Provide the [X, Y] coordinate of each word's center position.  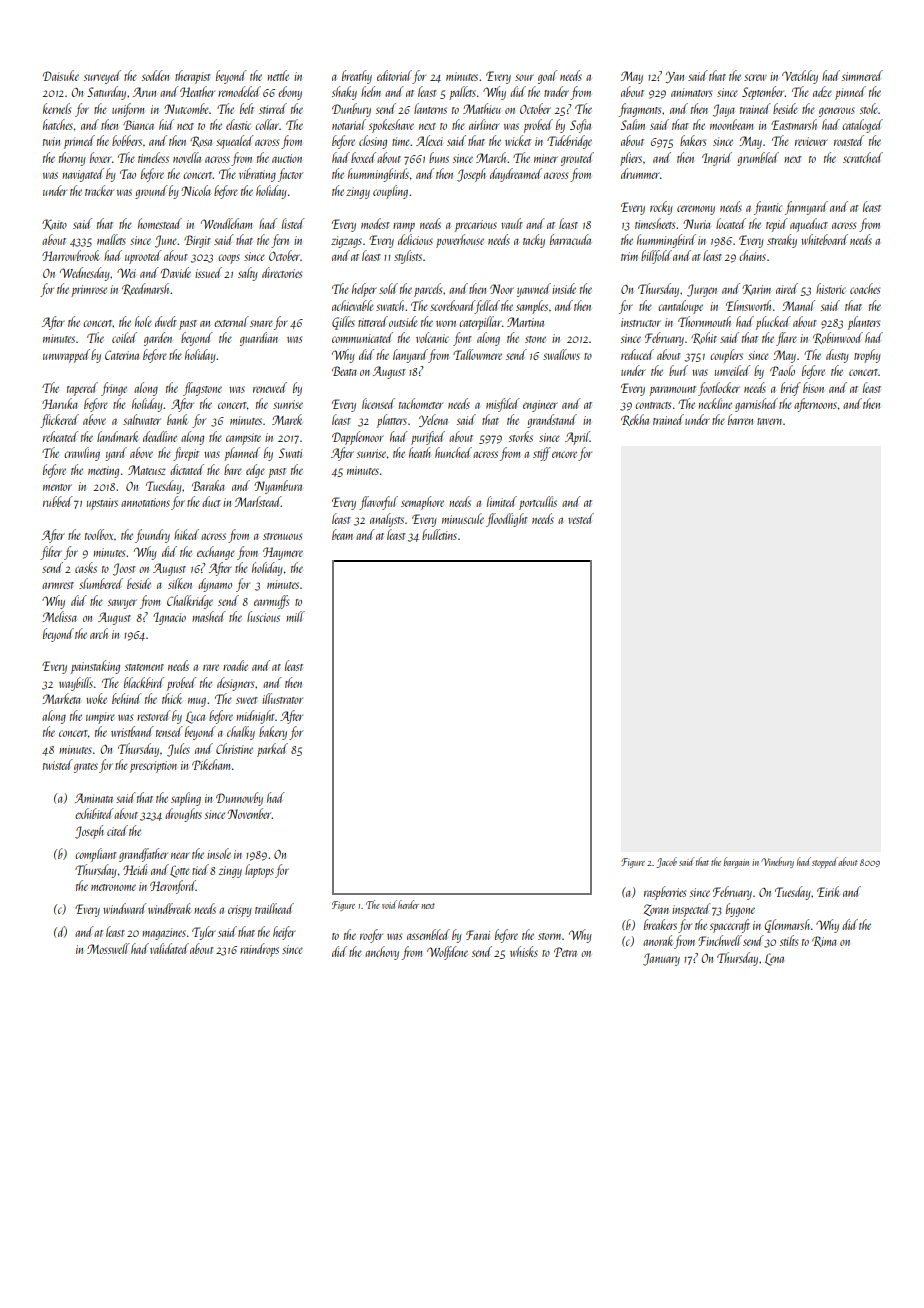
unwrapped [66, 356]
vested [581, 518]
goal [547, 77]
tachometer [421, 403]
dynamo [215, 585]
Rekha [635, 420]
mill [295, 616]
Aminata [94, 798]
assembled [428, 934]
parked [272, 750]
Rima [824, 941]
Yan [675, 77]
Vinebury [777, 862]
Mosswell [108, 948]
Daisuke [61, 75]
